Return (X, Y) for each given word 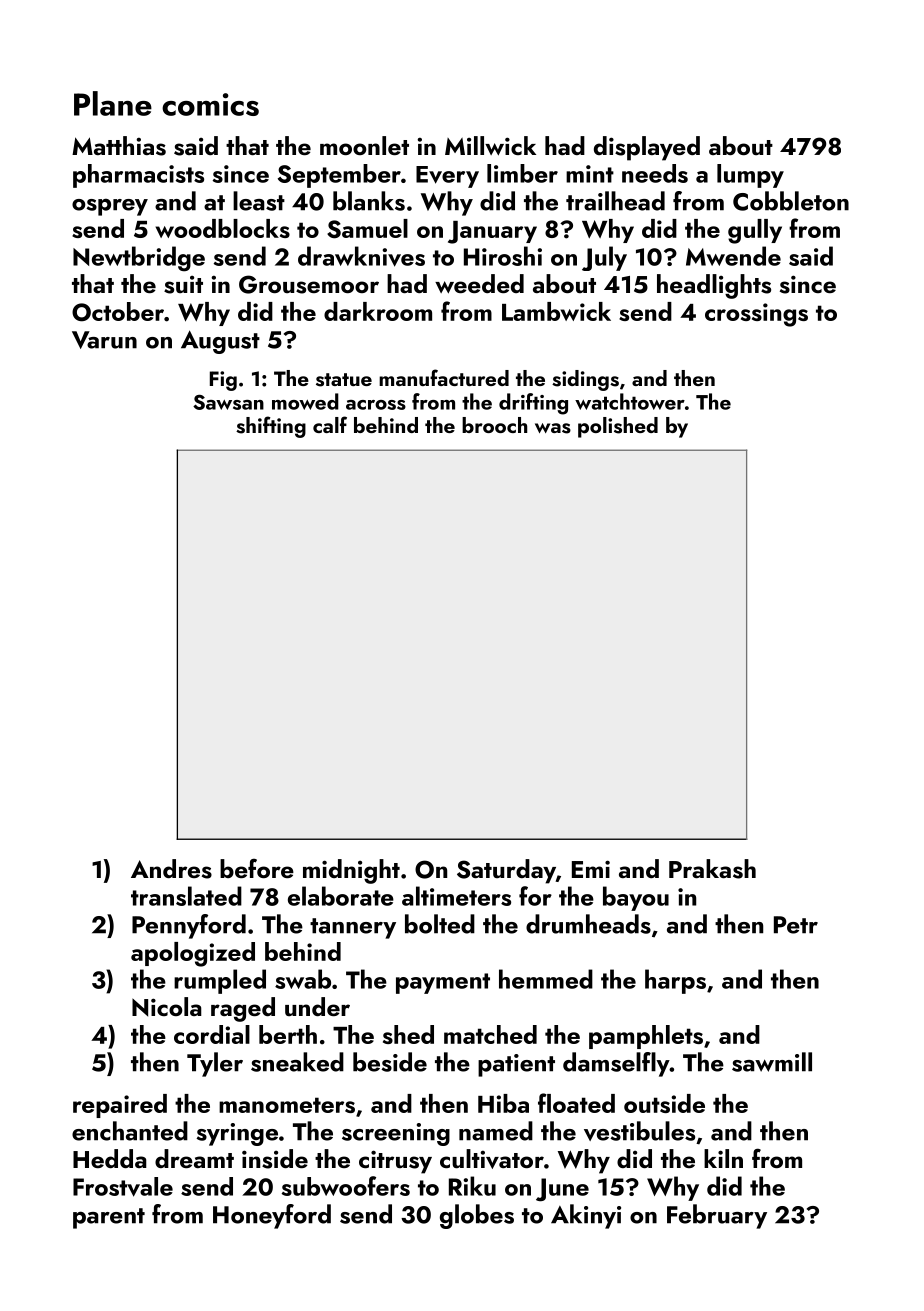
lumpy (750, 176)
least (259, 201)
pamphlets (646, 1037)
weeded (479, 284)
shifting (271, 427)
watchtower (630, 401)
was (553, 428)
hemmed (546, 979)
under (317, 1006)
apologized (193, 954)
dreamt (194, 1158)
